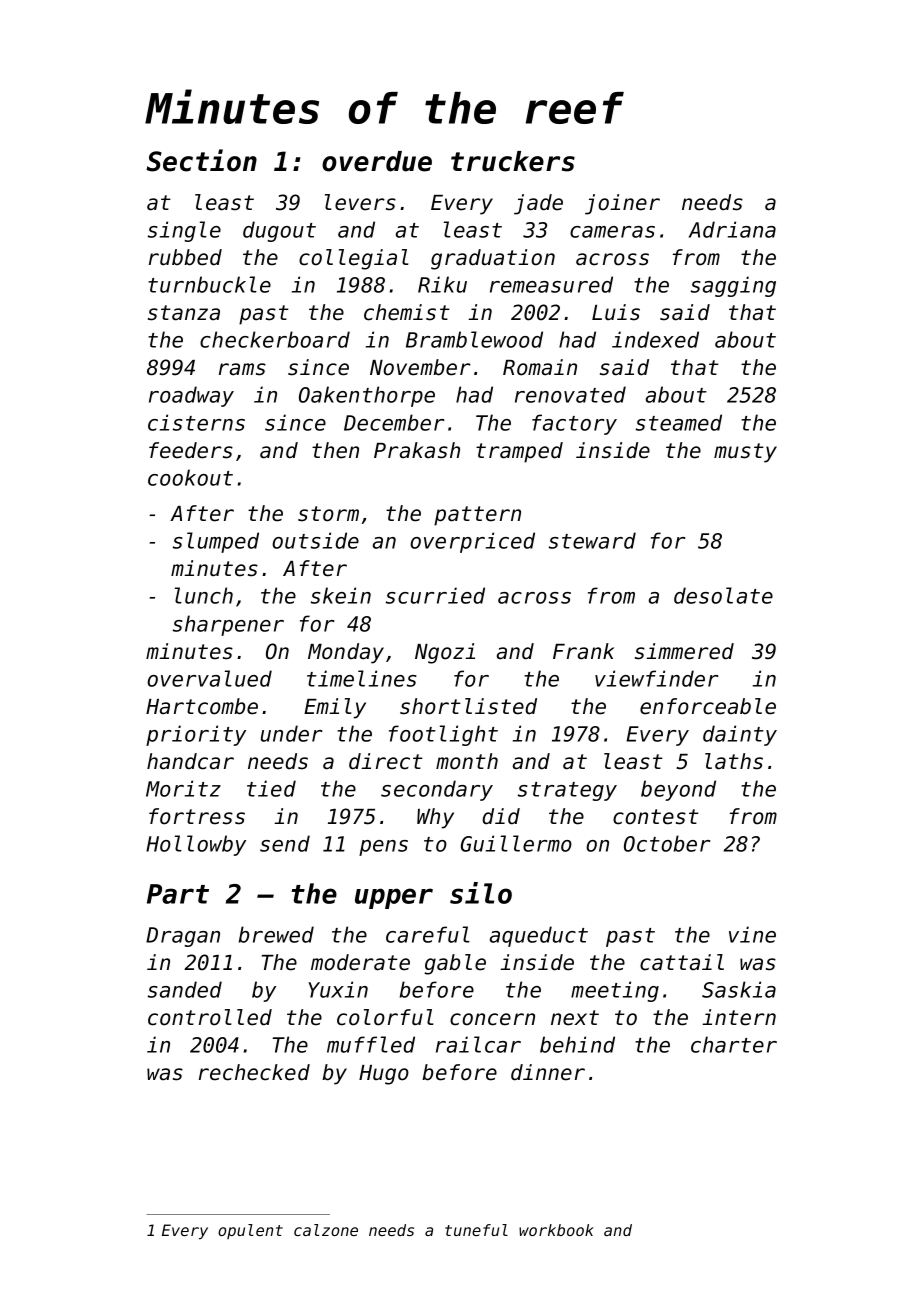  Describe the element at coordinates (377, 161) in the image. I see `overdue` at that location.
